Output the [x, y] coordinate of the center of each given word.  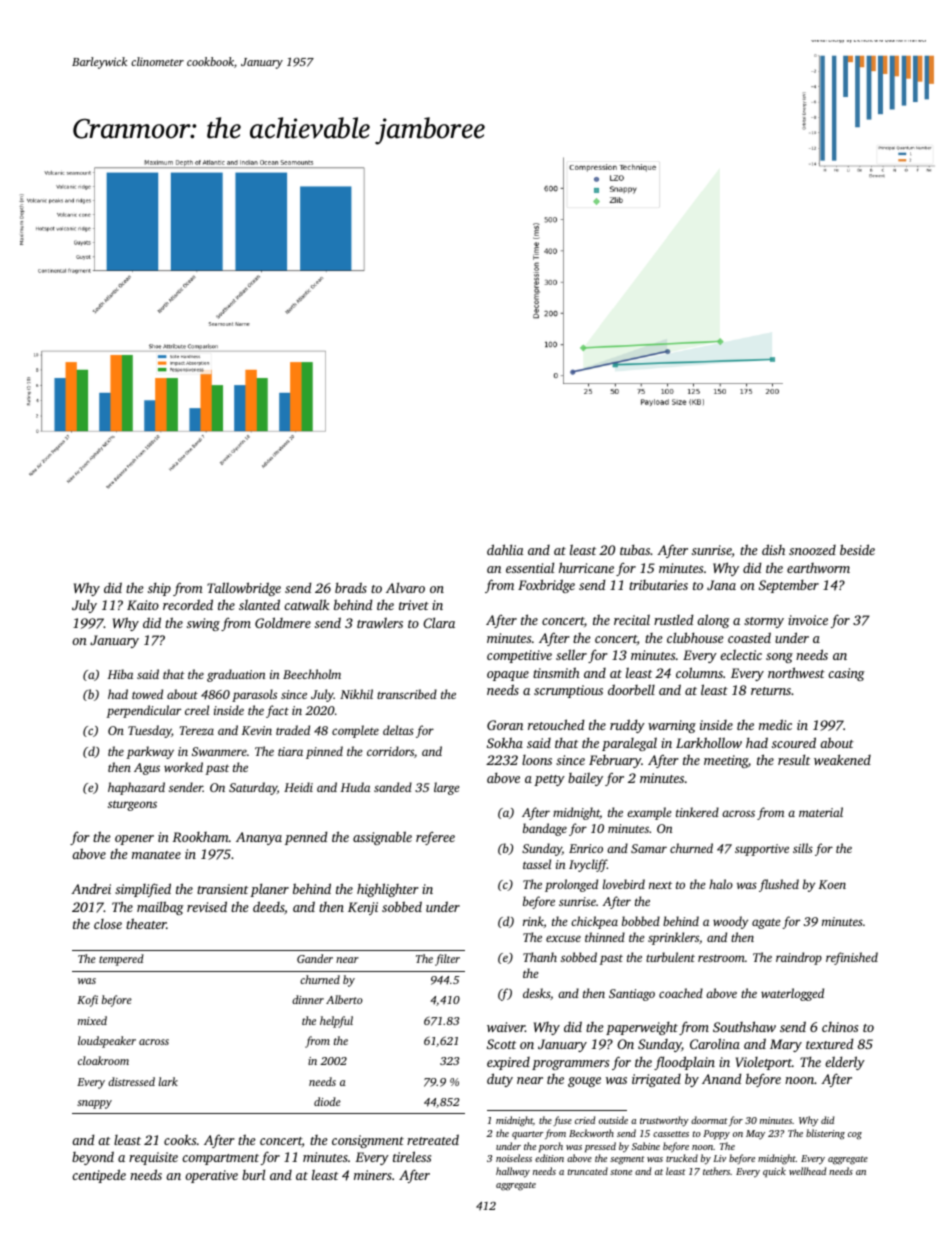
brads [351, 587]
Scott [501, 1044]
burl [253, 1174]
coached [681, 993]
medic [775, 724]
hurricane [586, 567]
